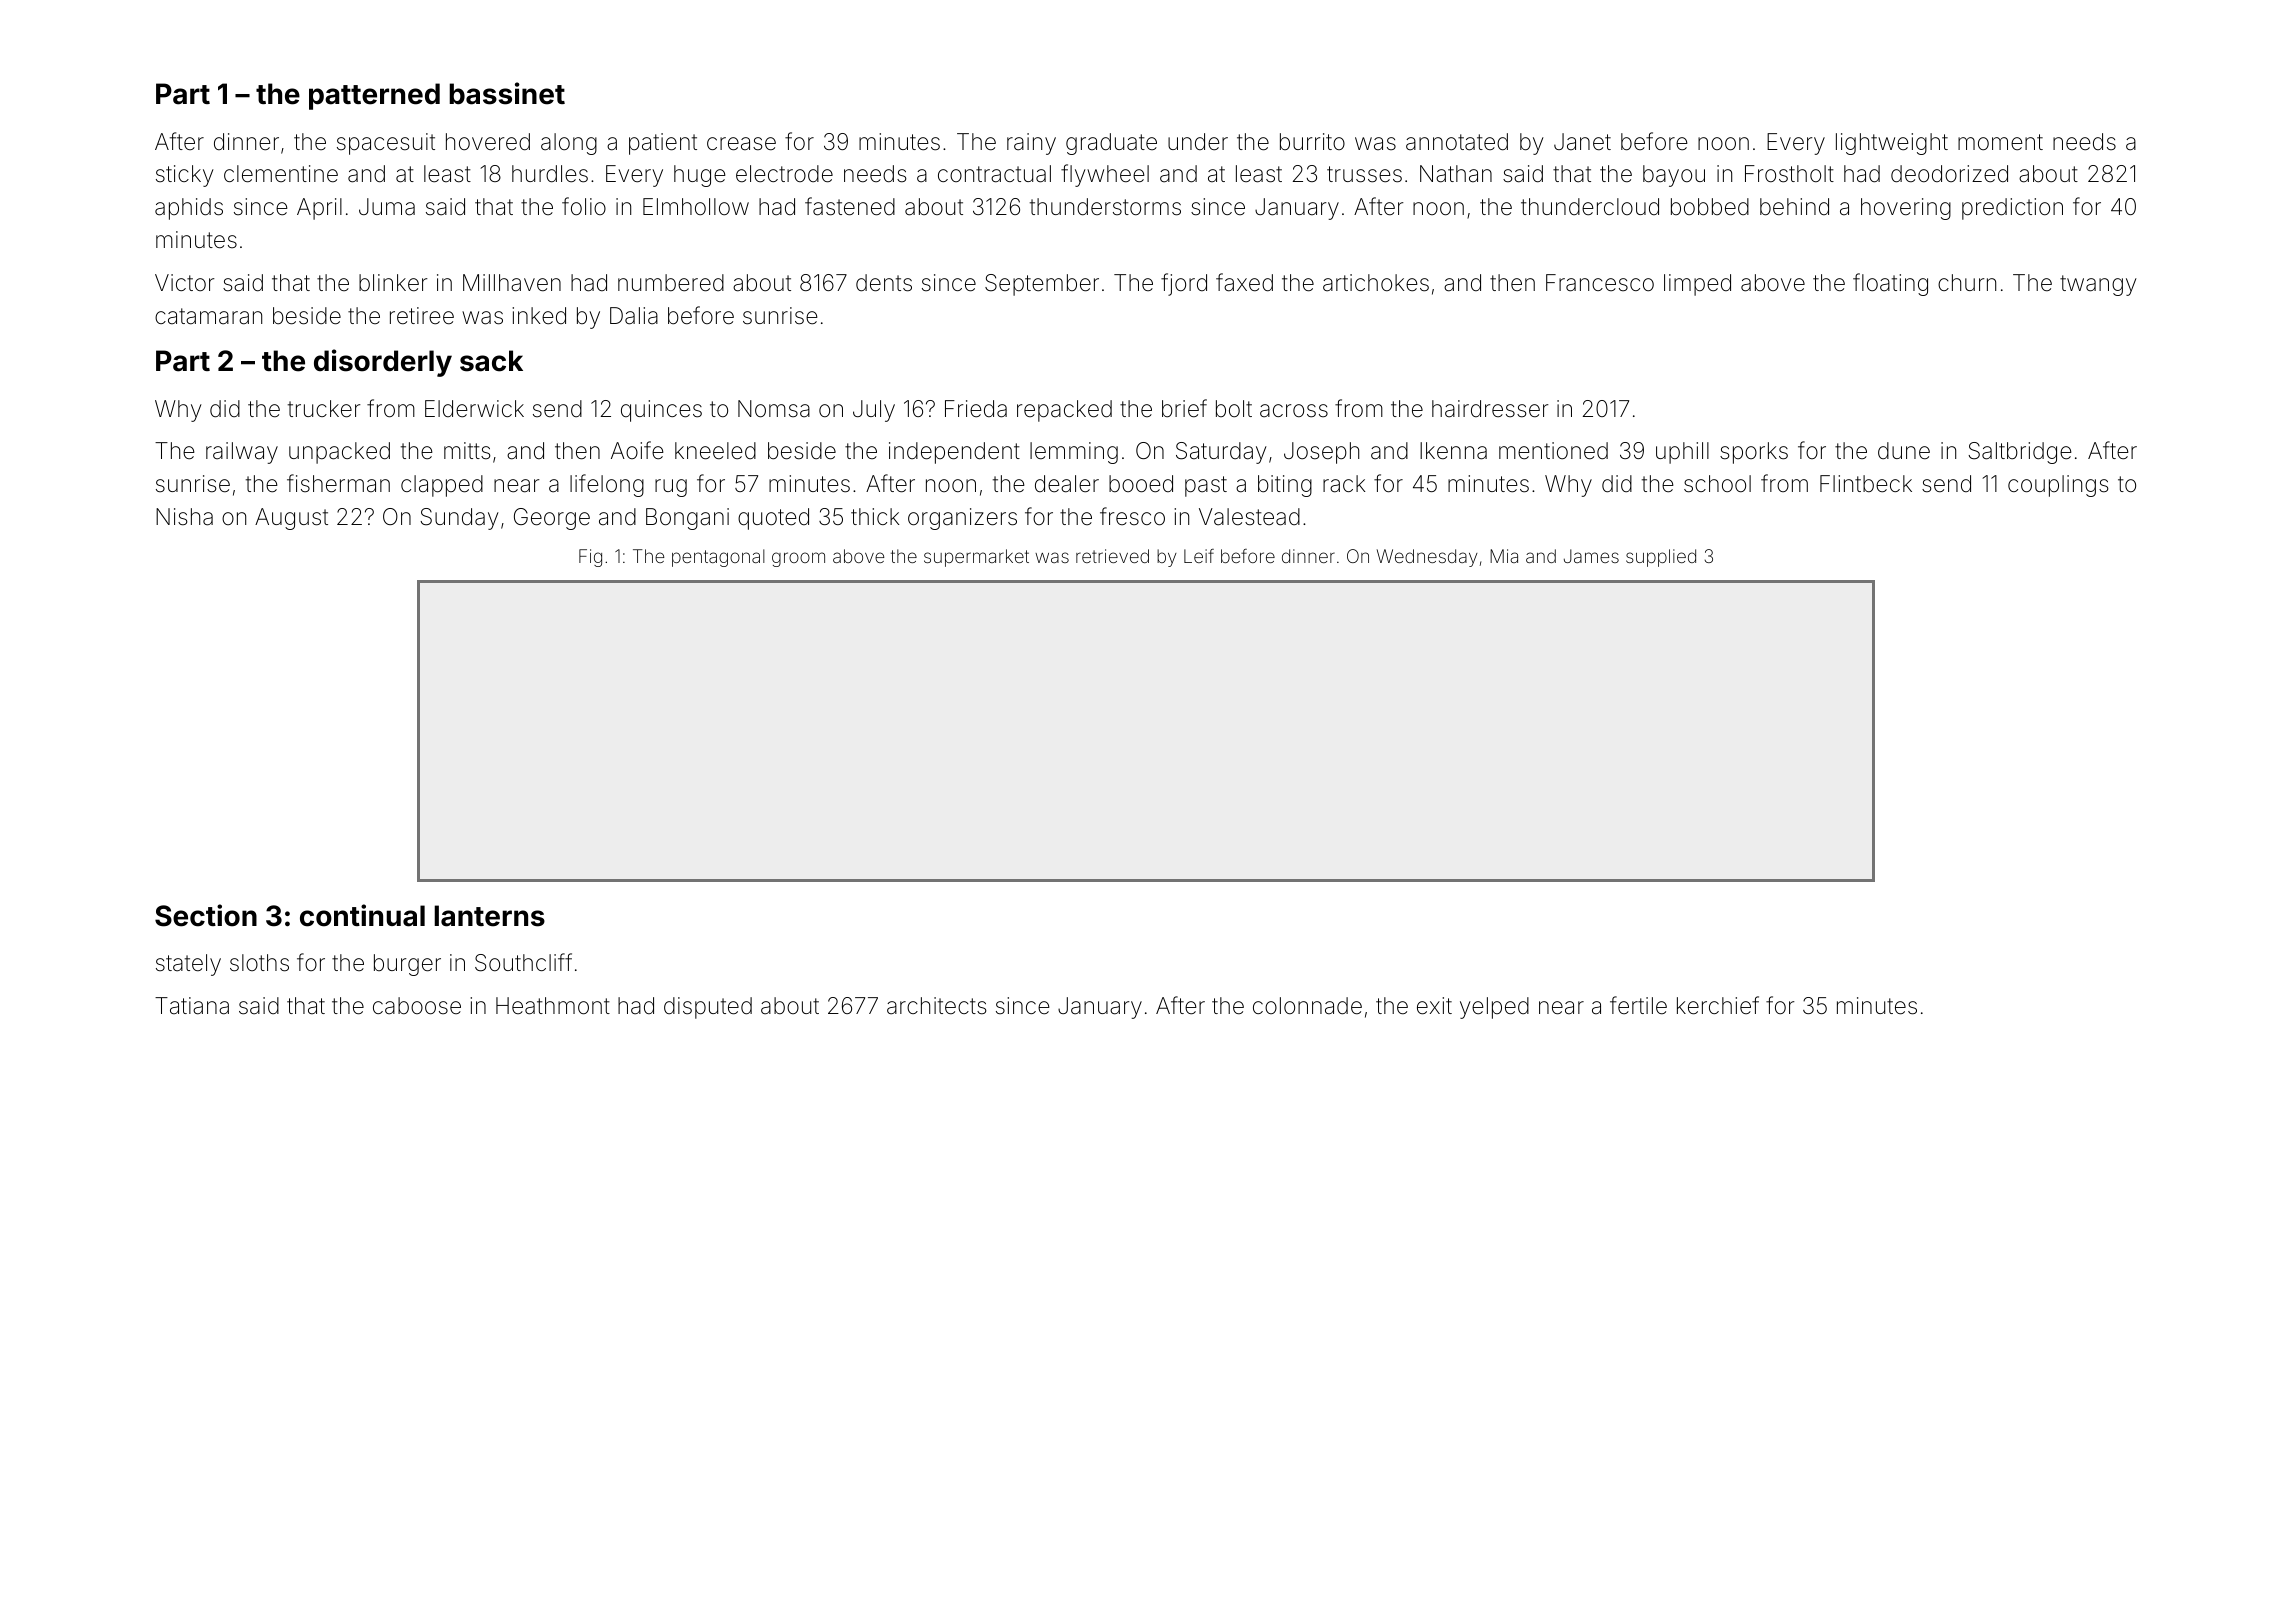 This page has width=2292, height=1620. I want to click on Aoife, so click(637, 450).
